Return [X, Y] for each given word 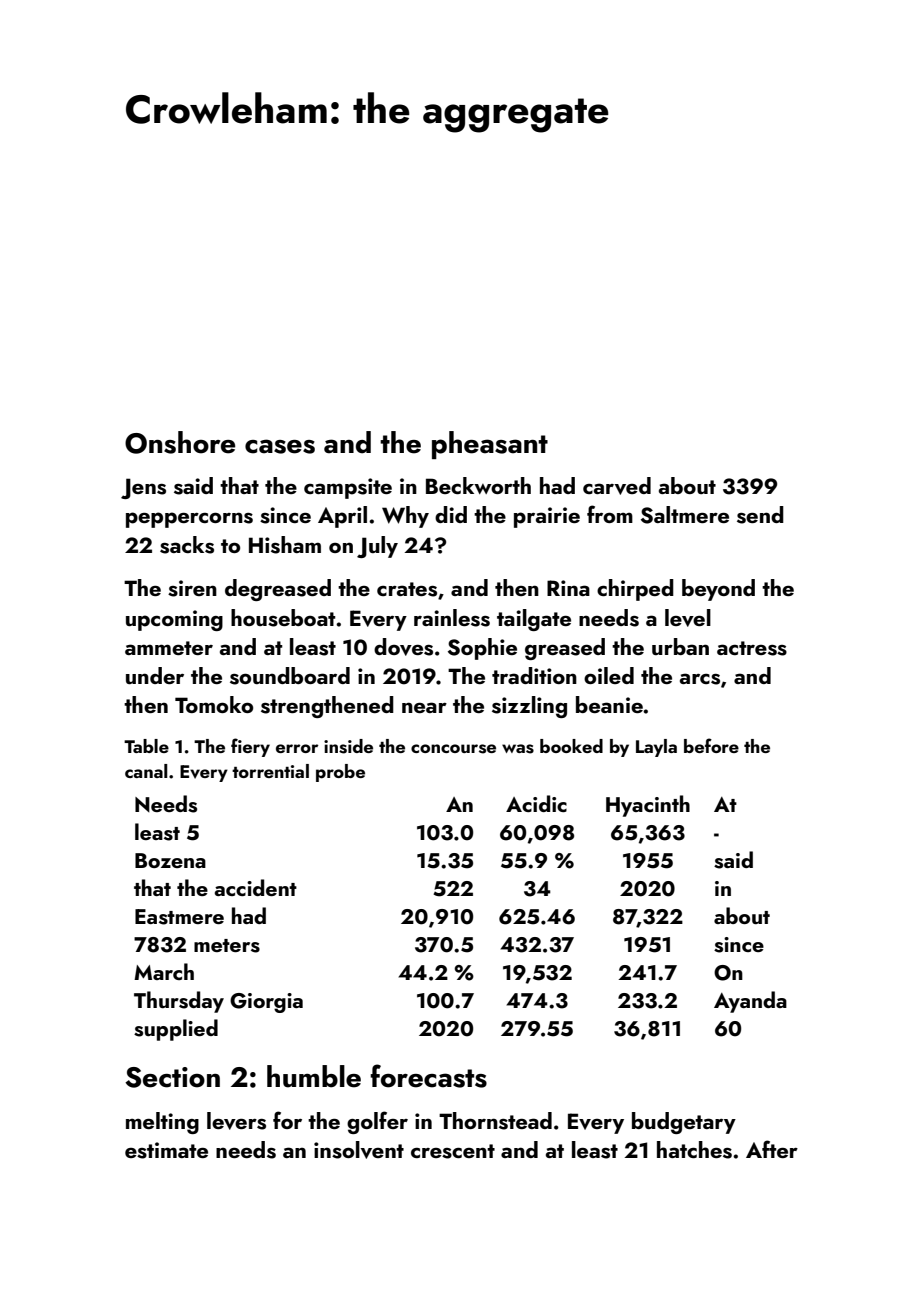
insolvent [359, 1150]
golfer [377, 1122]
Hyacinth [648, 806]
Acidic [536, 803]
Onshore [180, 442]
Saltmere [685, 515]
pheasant [490, 445]
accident [256, 887]
